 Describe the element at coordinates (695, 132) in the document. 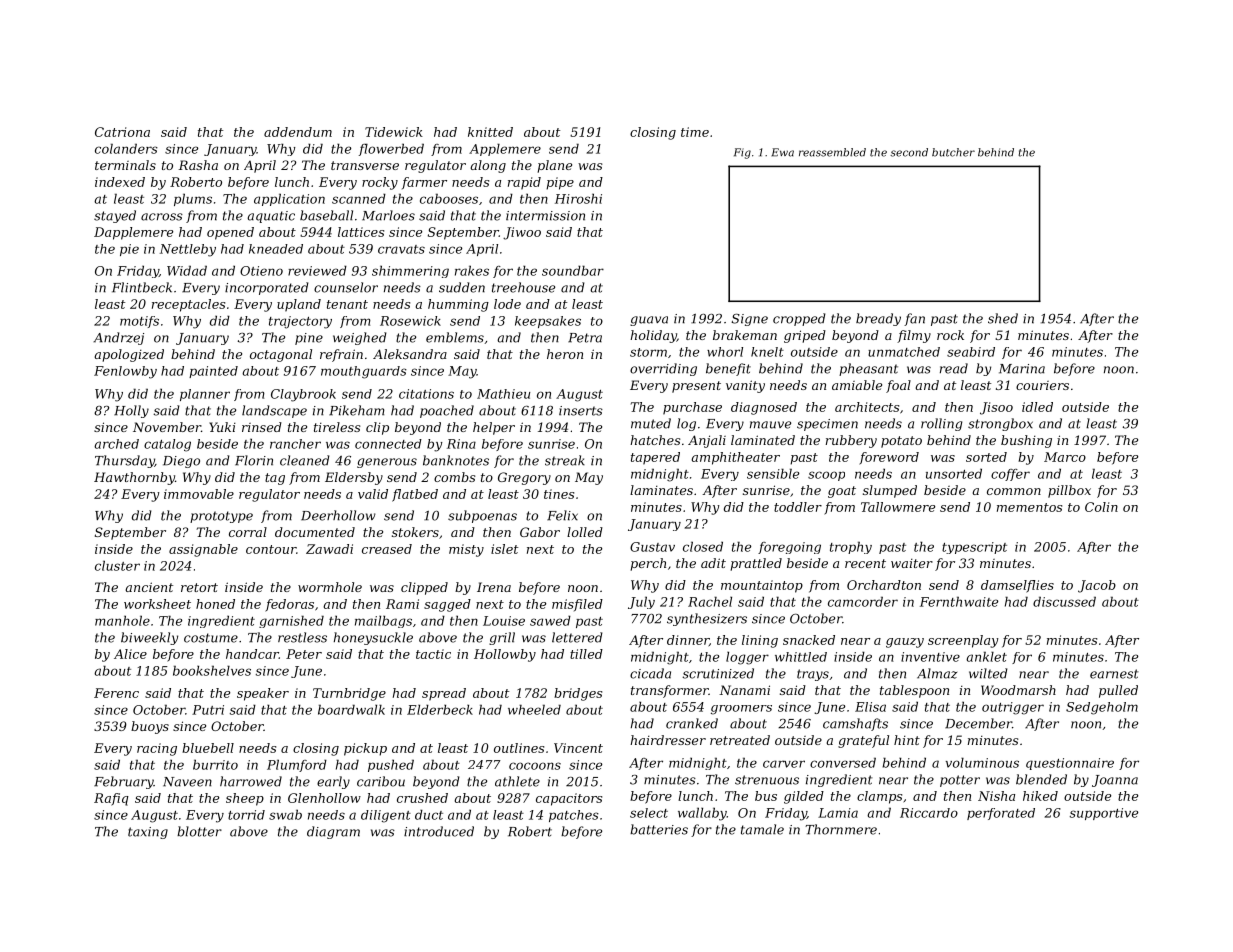

I see `time` at that location.
